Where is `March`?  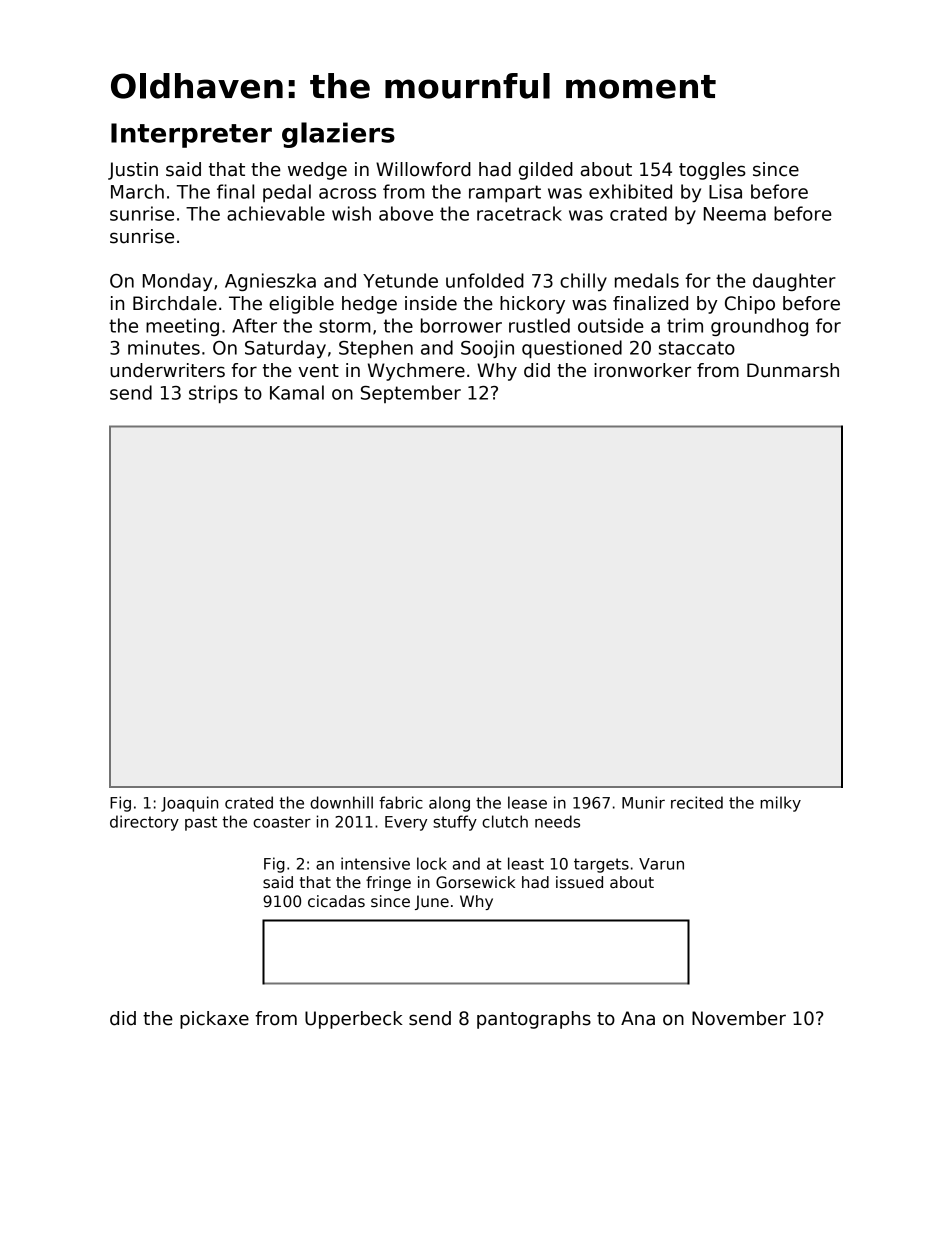 March is located at coordinates (137, 191).
